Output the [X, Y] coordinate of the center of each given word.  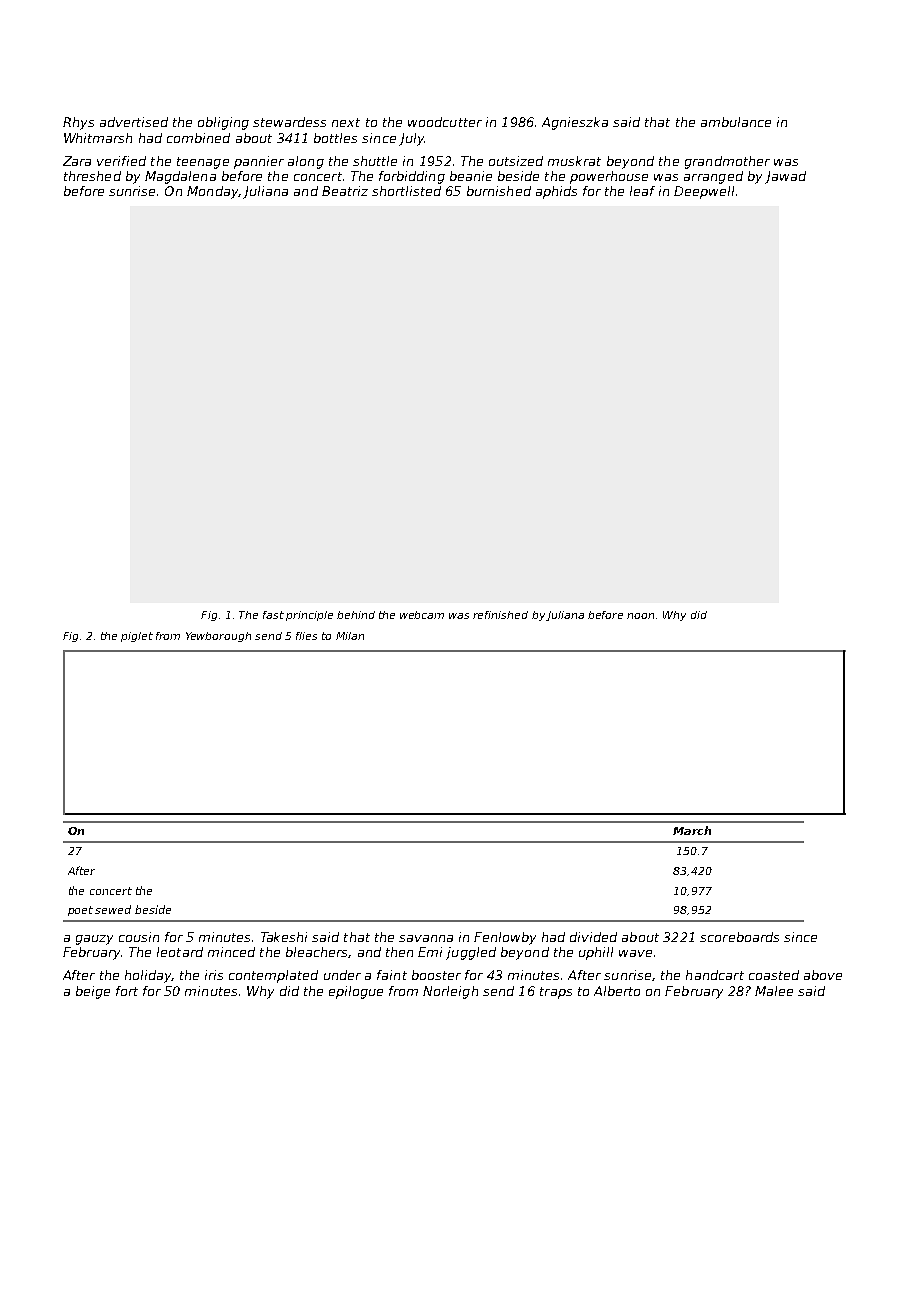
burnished [499, 191]
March [692, 830]
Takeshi [284, 937]
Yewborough [218, 637]
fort [127, 991]
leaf [642, 191]
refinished [500, 615]
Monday [212, 192]
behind [356, 615]
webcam [422, 615]
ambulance [736, 122]
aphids [556, 192]
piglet [137, 637]
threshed [92, 176]
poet [80, 911]
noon [640, 616]
